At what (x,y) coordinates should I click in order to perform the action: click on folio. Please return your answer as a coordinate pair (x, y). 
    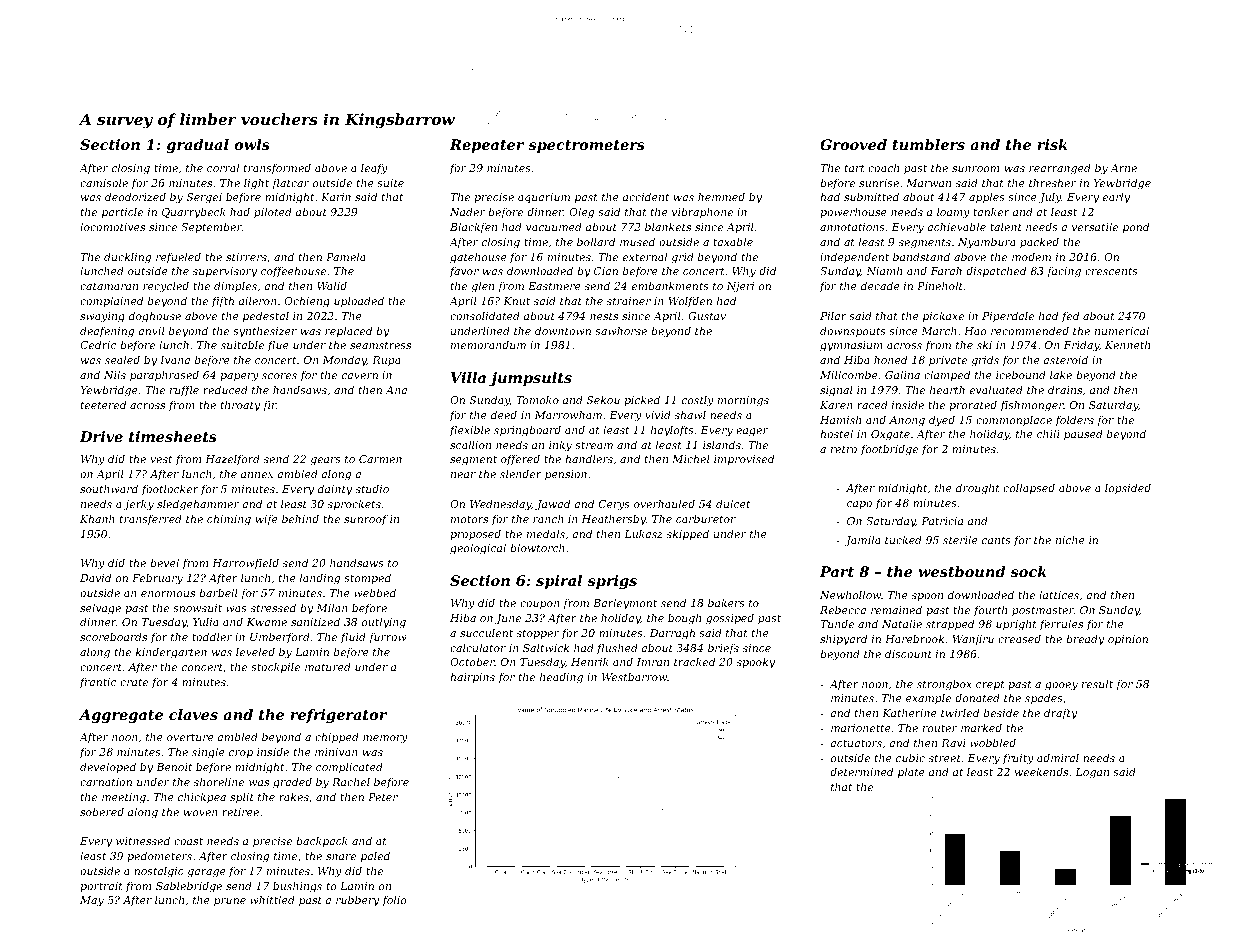
    Looking at the image, I should click on (394, 900).
